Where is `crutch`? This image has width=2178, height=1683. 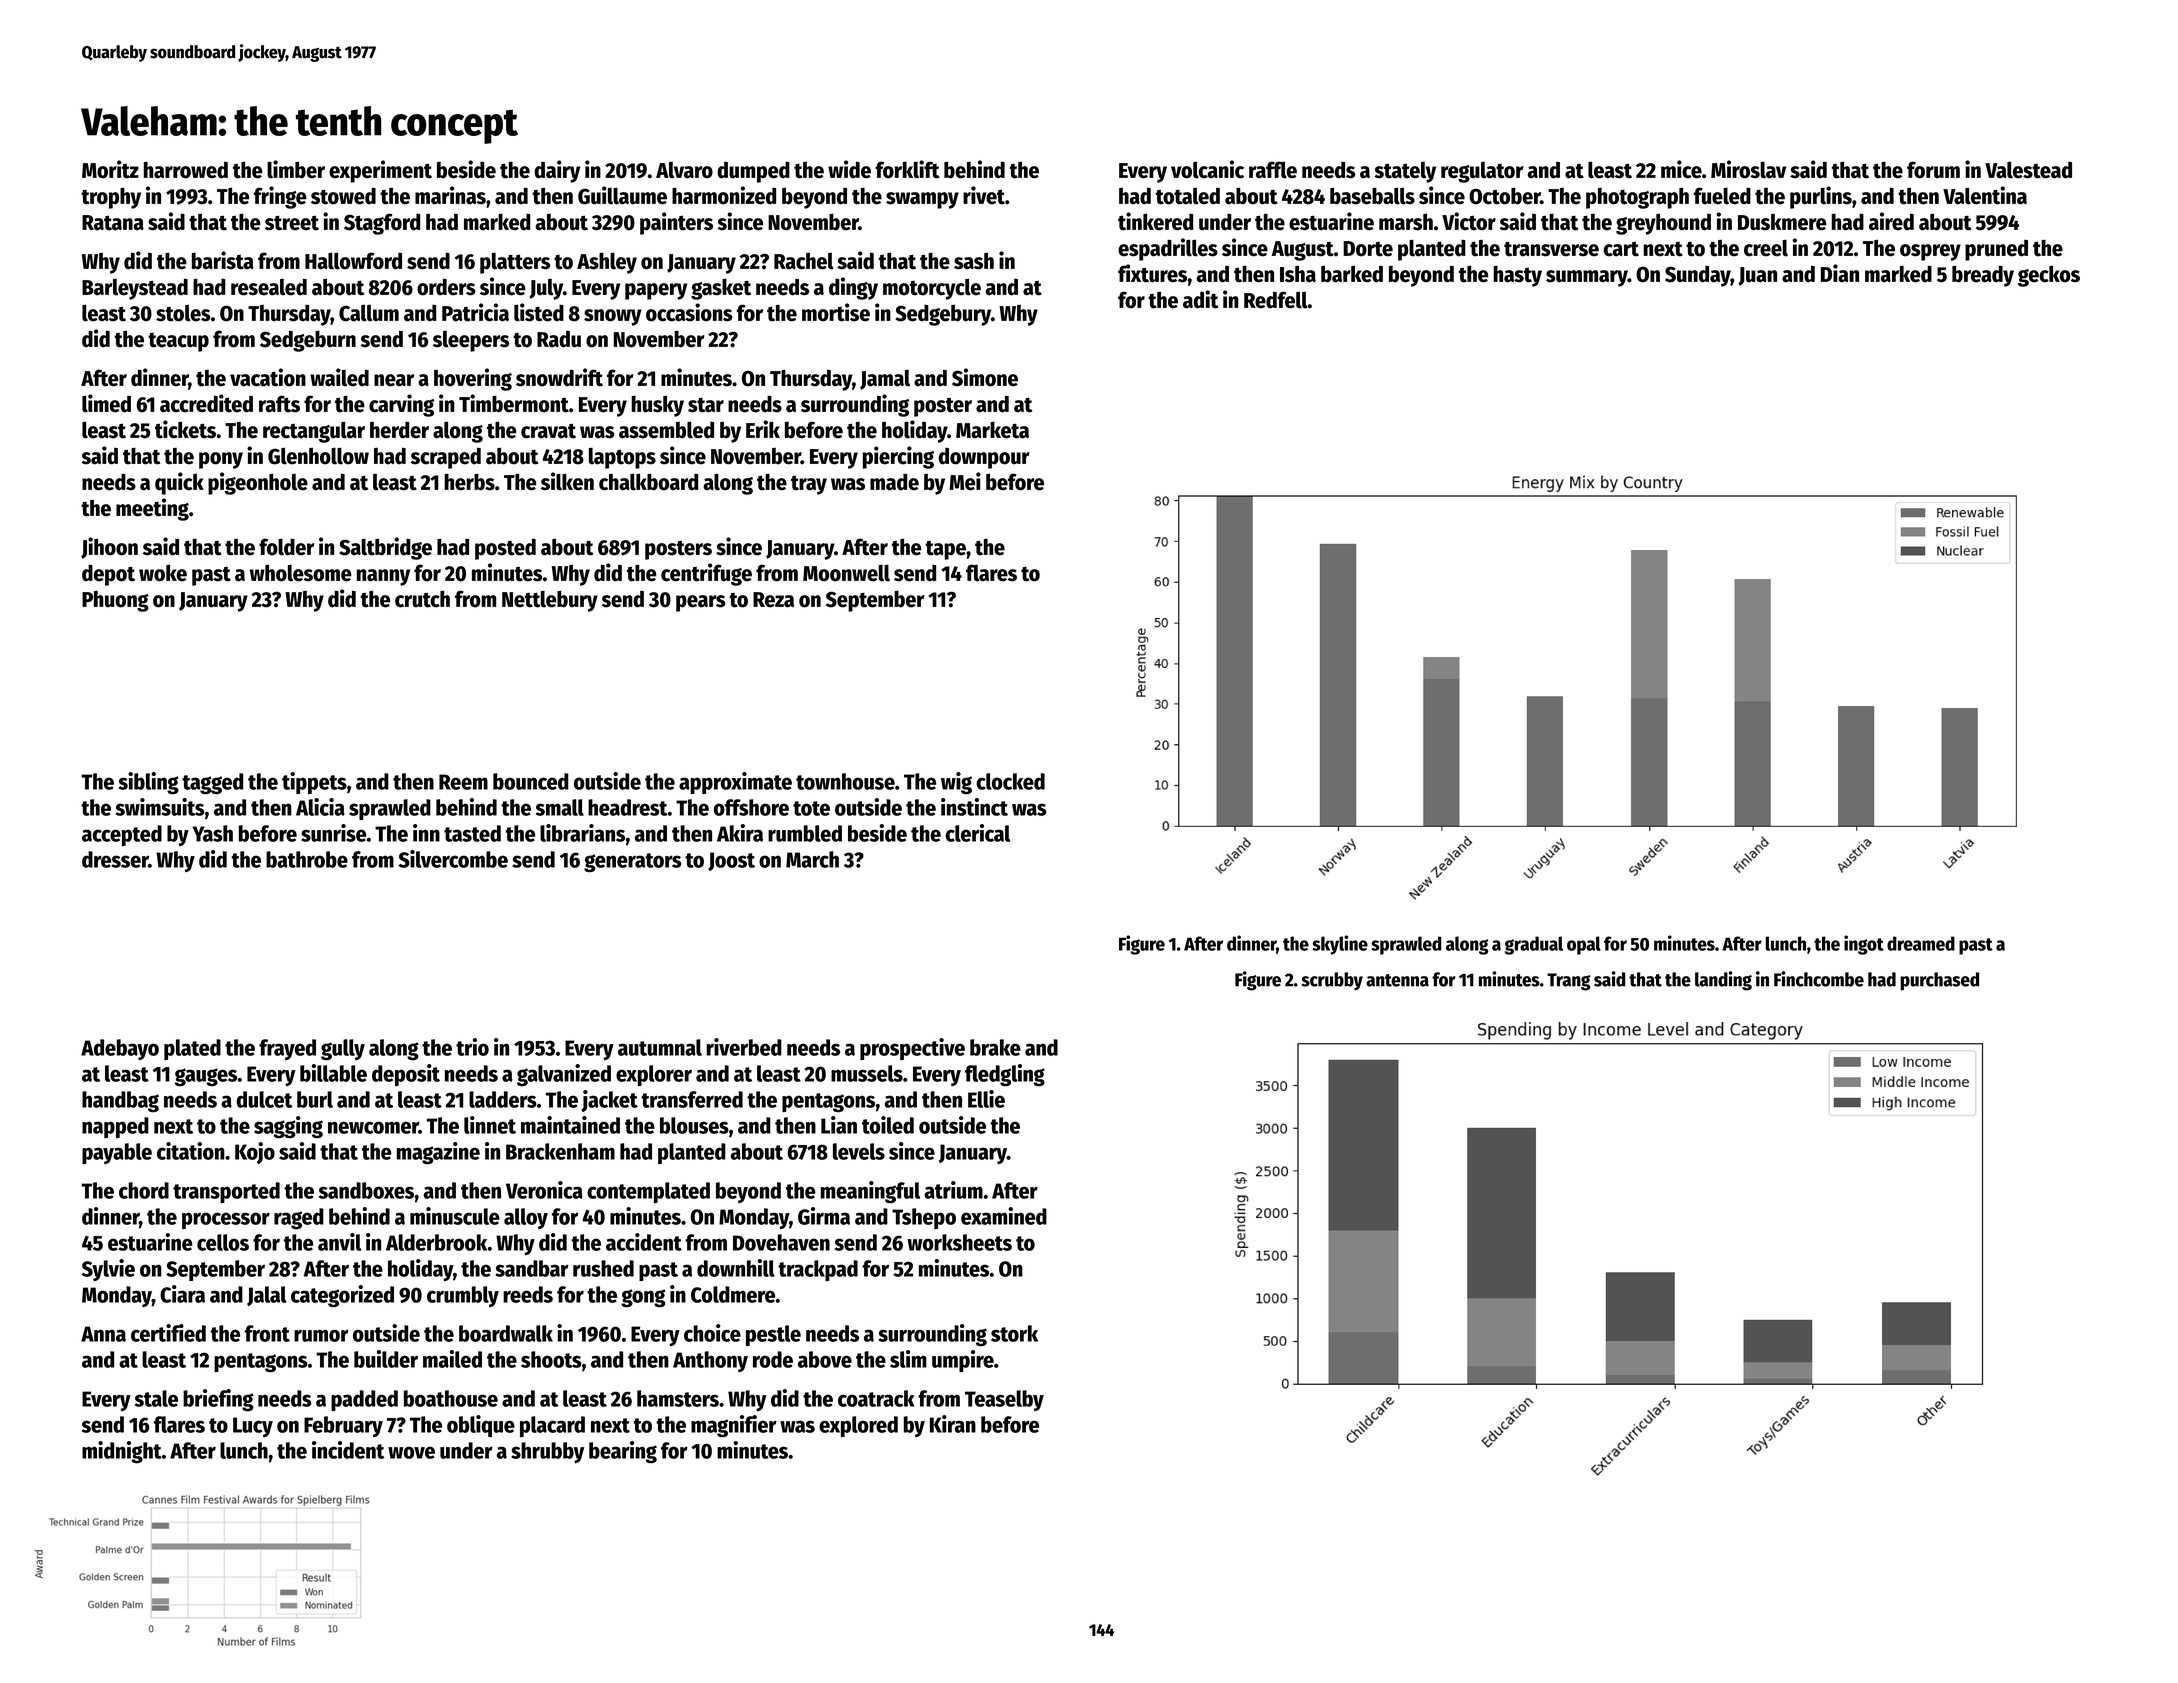 crutch is located at coordinates (422, 599).
